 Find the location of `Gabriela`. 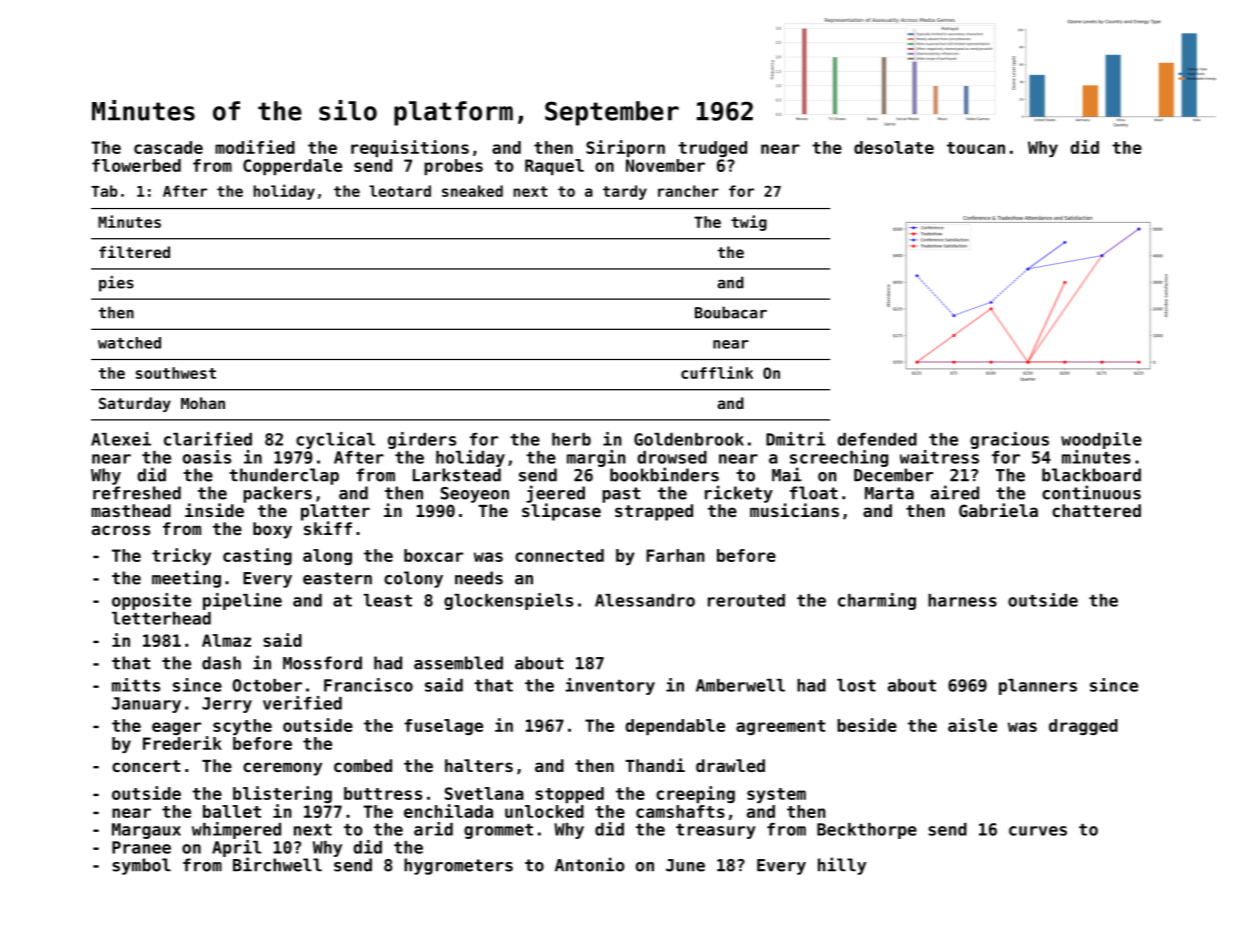

Gabriela is located at coordinates (998, 510).
